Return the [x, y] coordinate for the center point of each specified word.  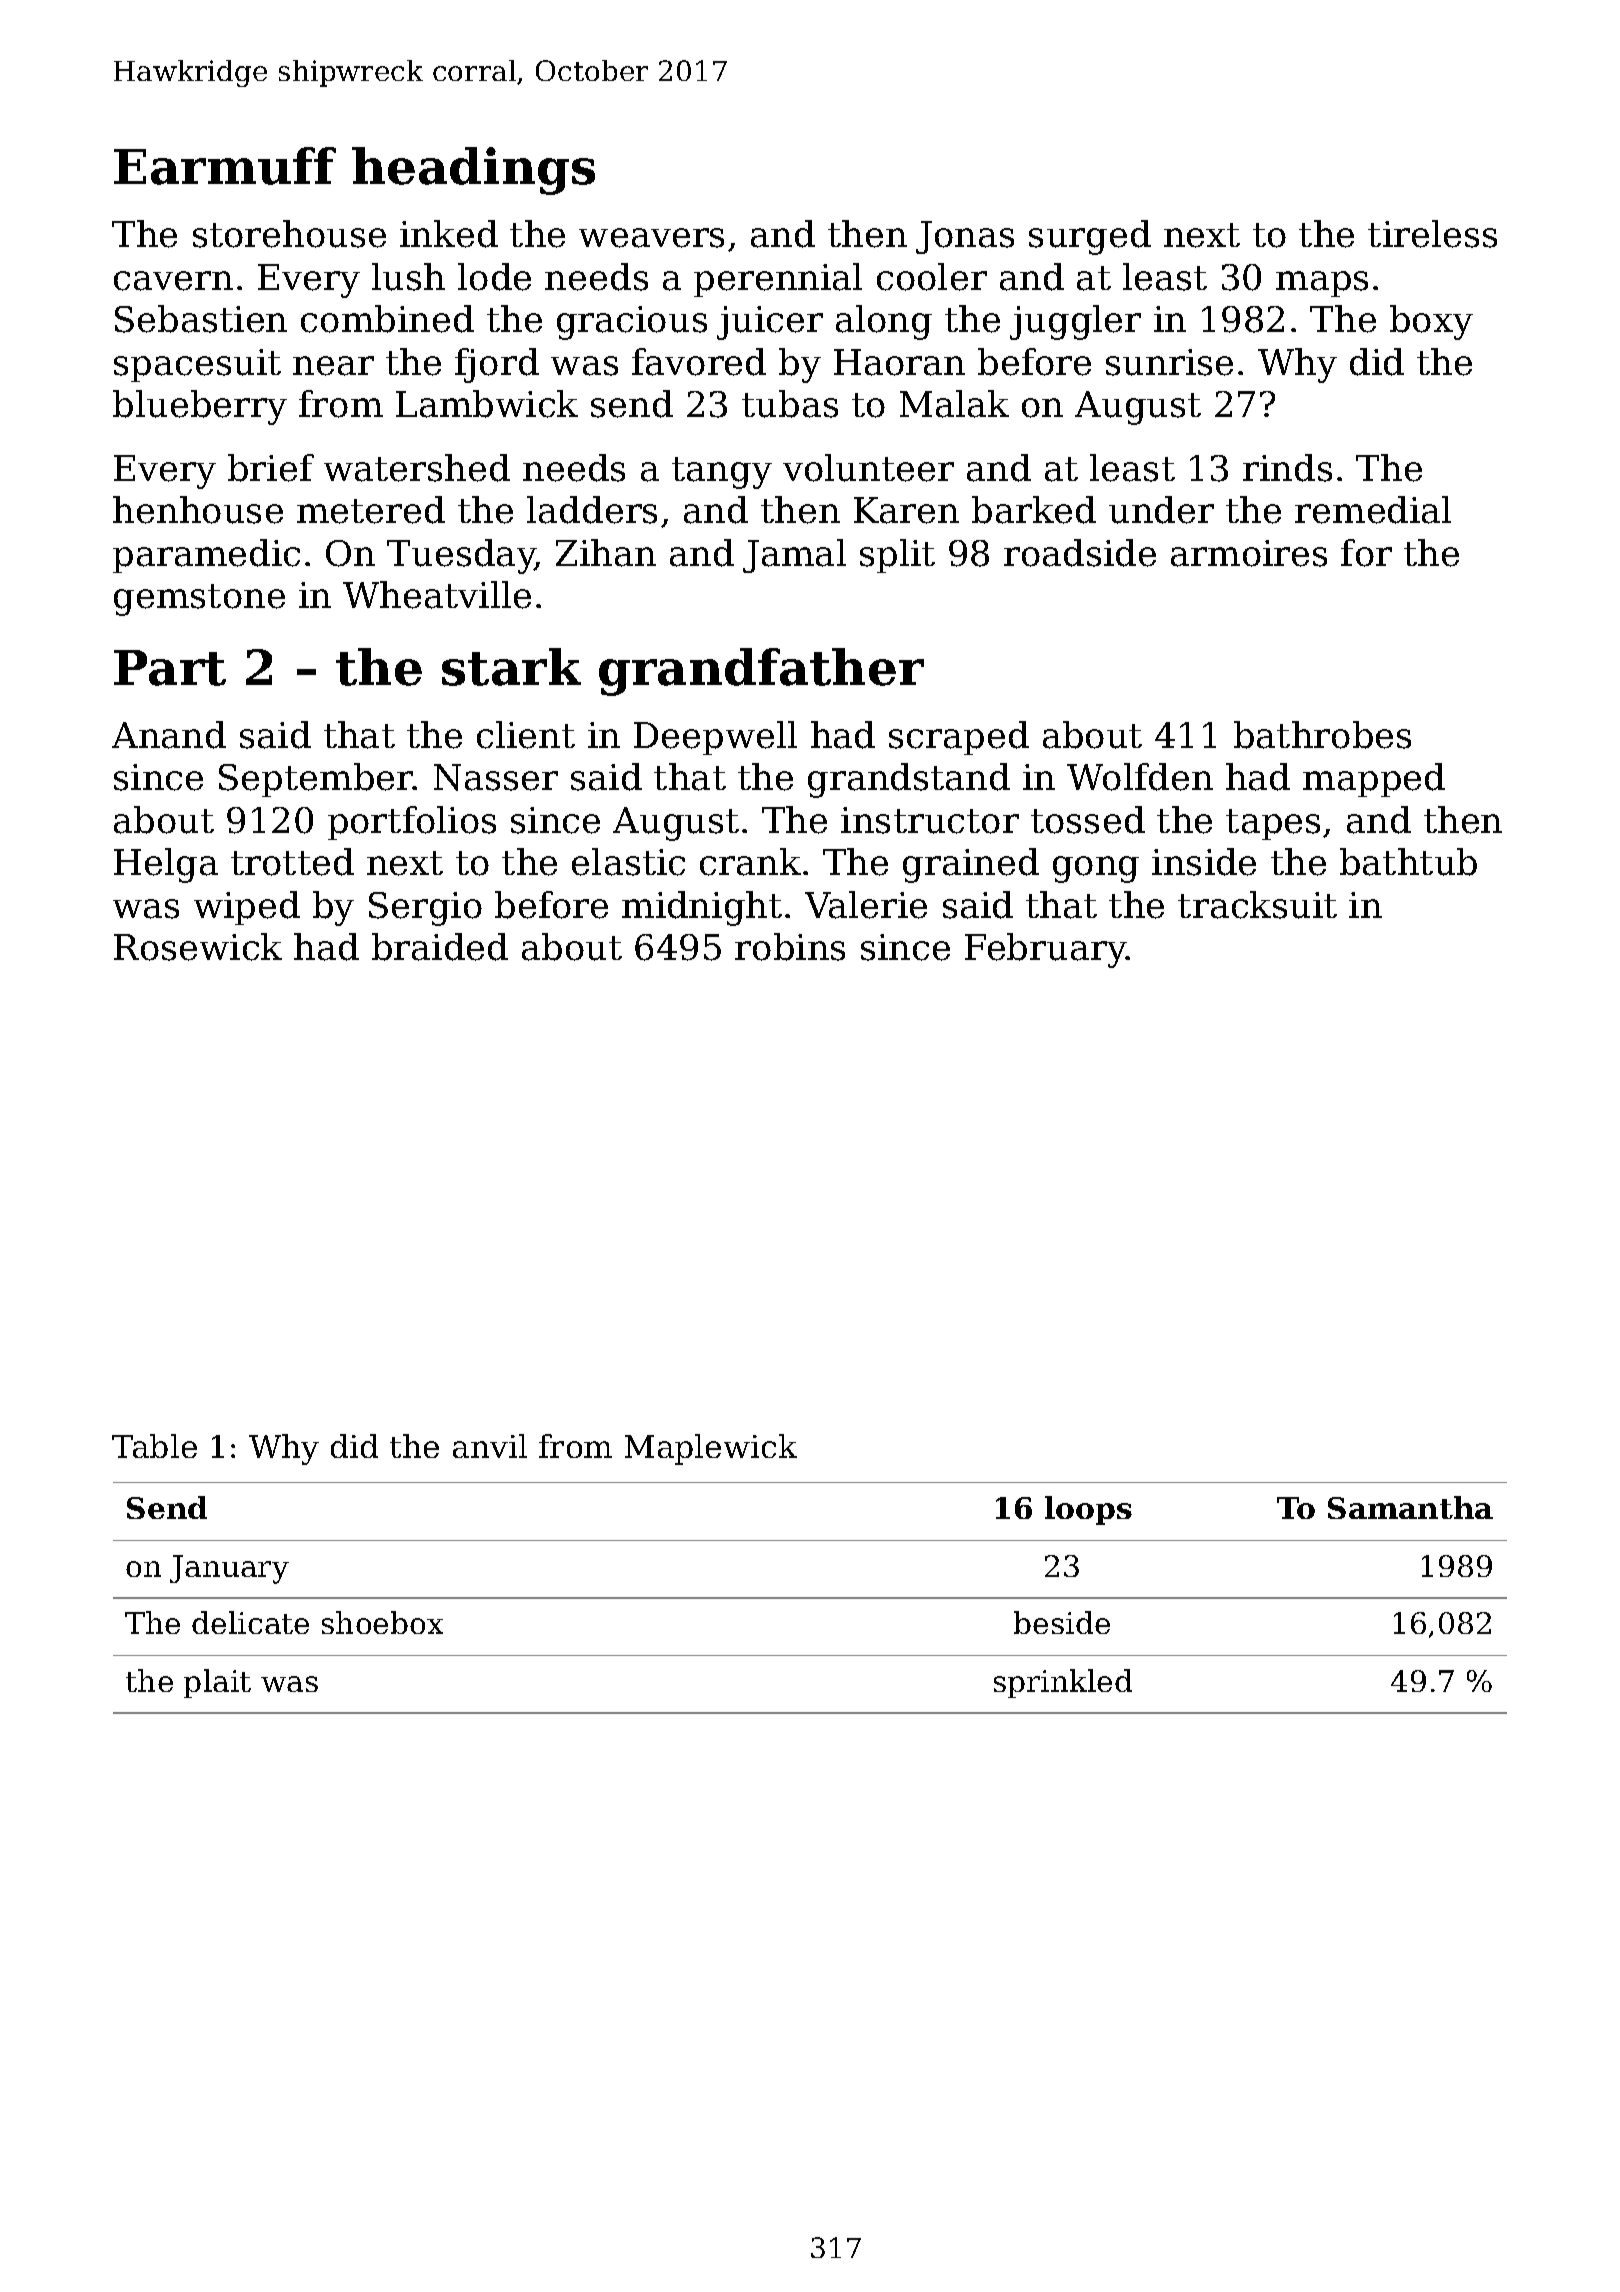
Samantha [1410, 1507]
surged [1090, 237]
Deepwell [715, 738]
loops [1088, 1510]
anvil [490, 1446]
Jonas [965, 237]
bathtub [1408, 862]
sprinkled [1063, 1683]
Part [170, 668]
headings [473, 171]
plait [217, 1683]
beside [1062, 1622]
